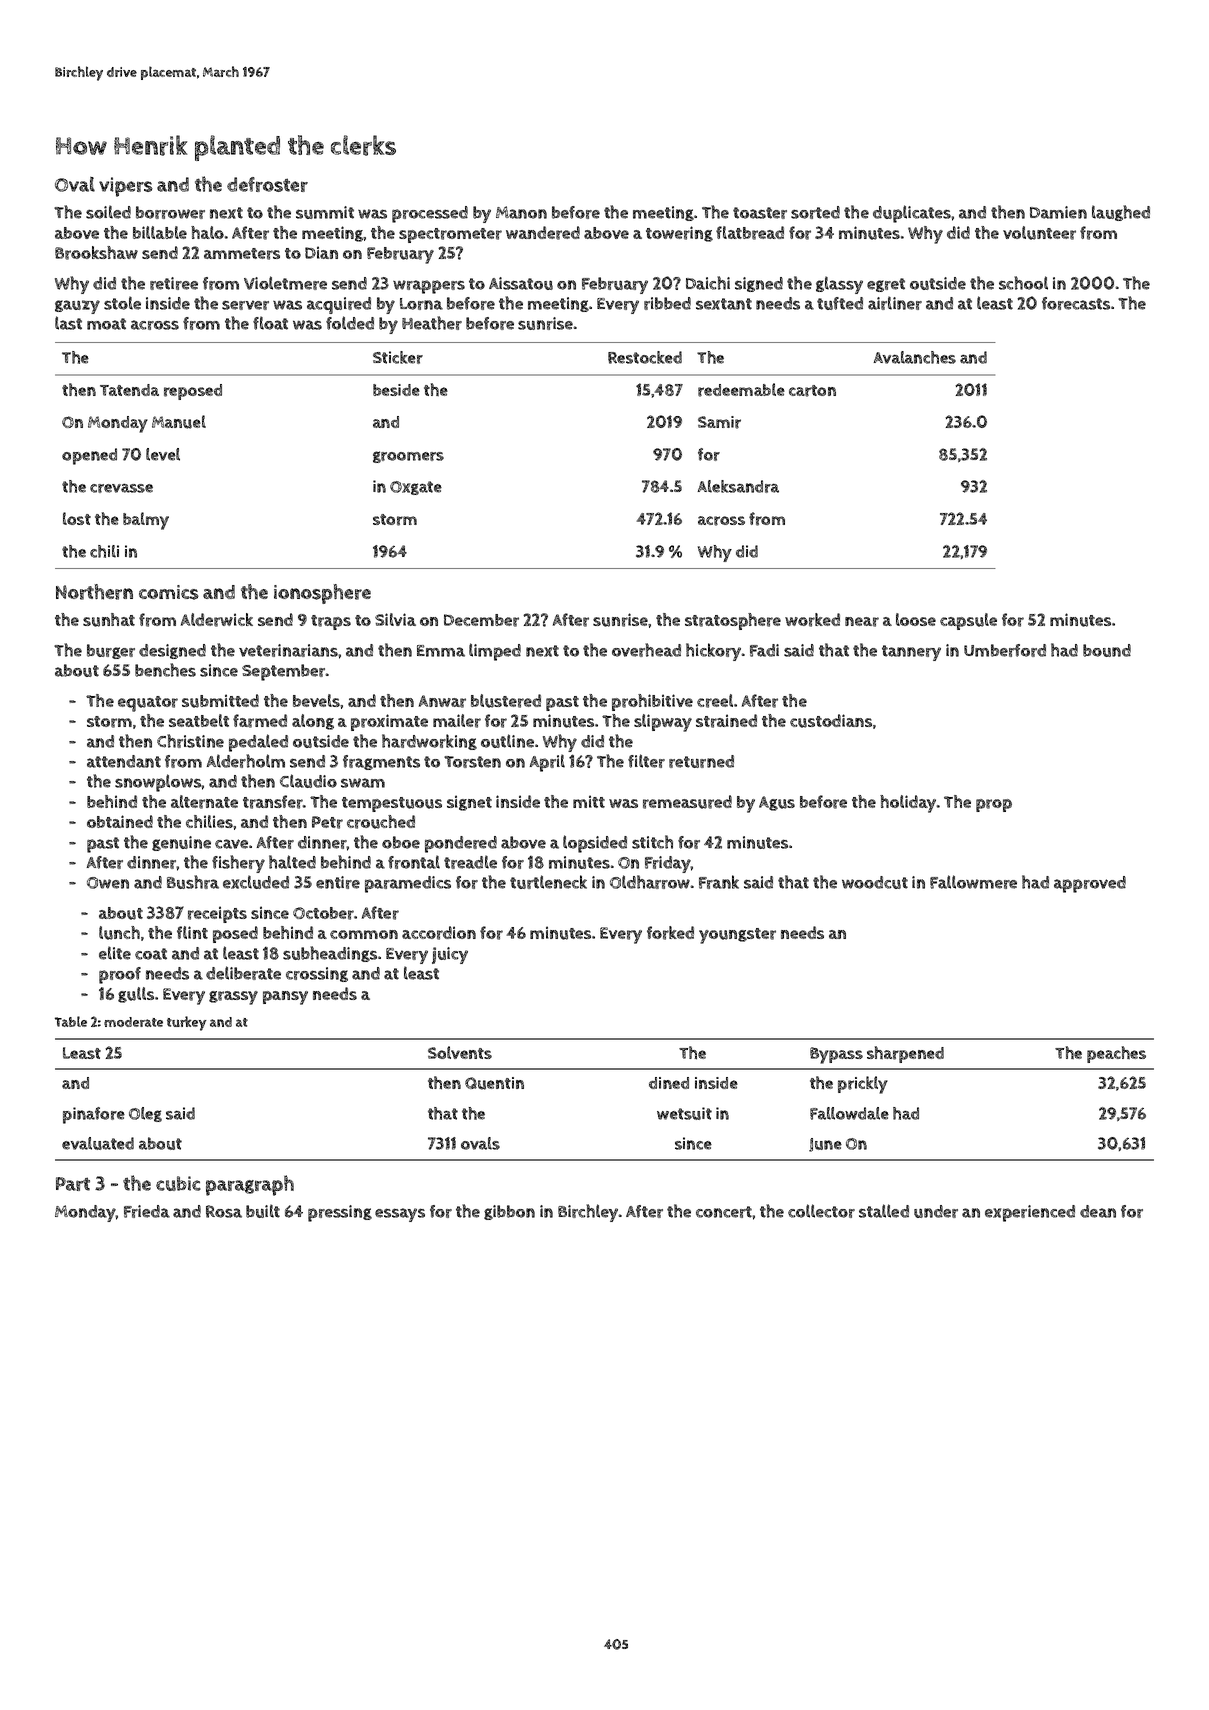 The height and width of the screenshot is (1710, 1209). I want to click on Frieda, so click(147, 1211).
